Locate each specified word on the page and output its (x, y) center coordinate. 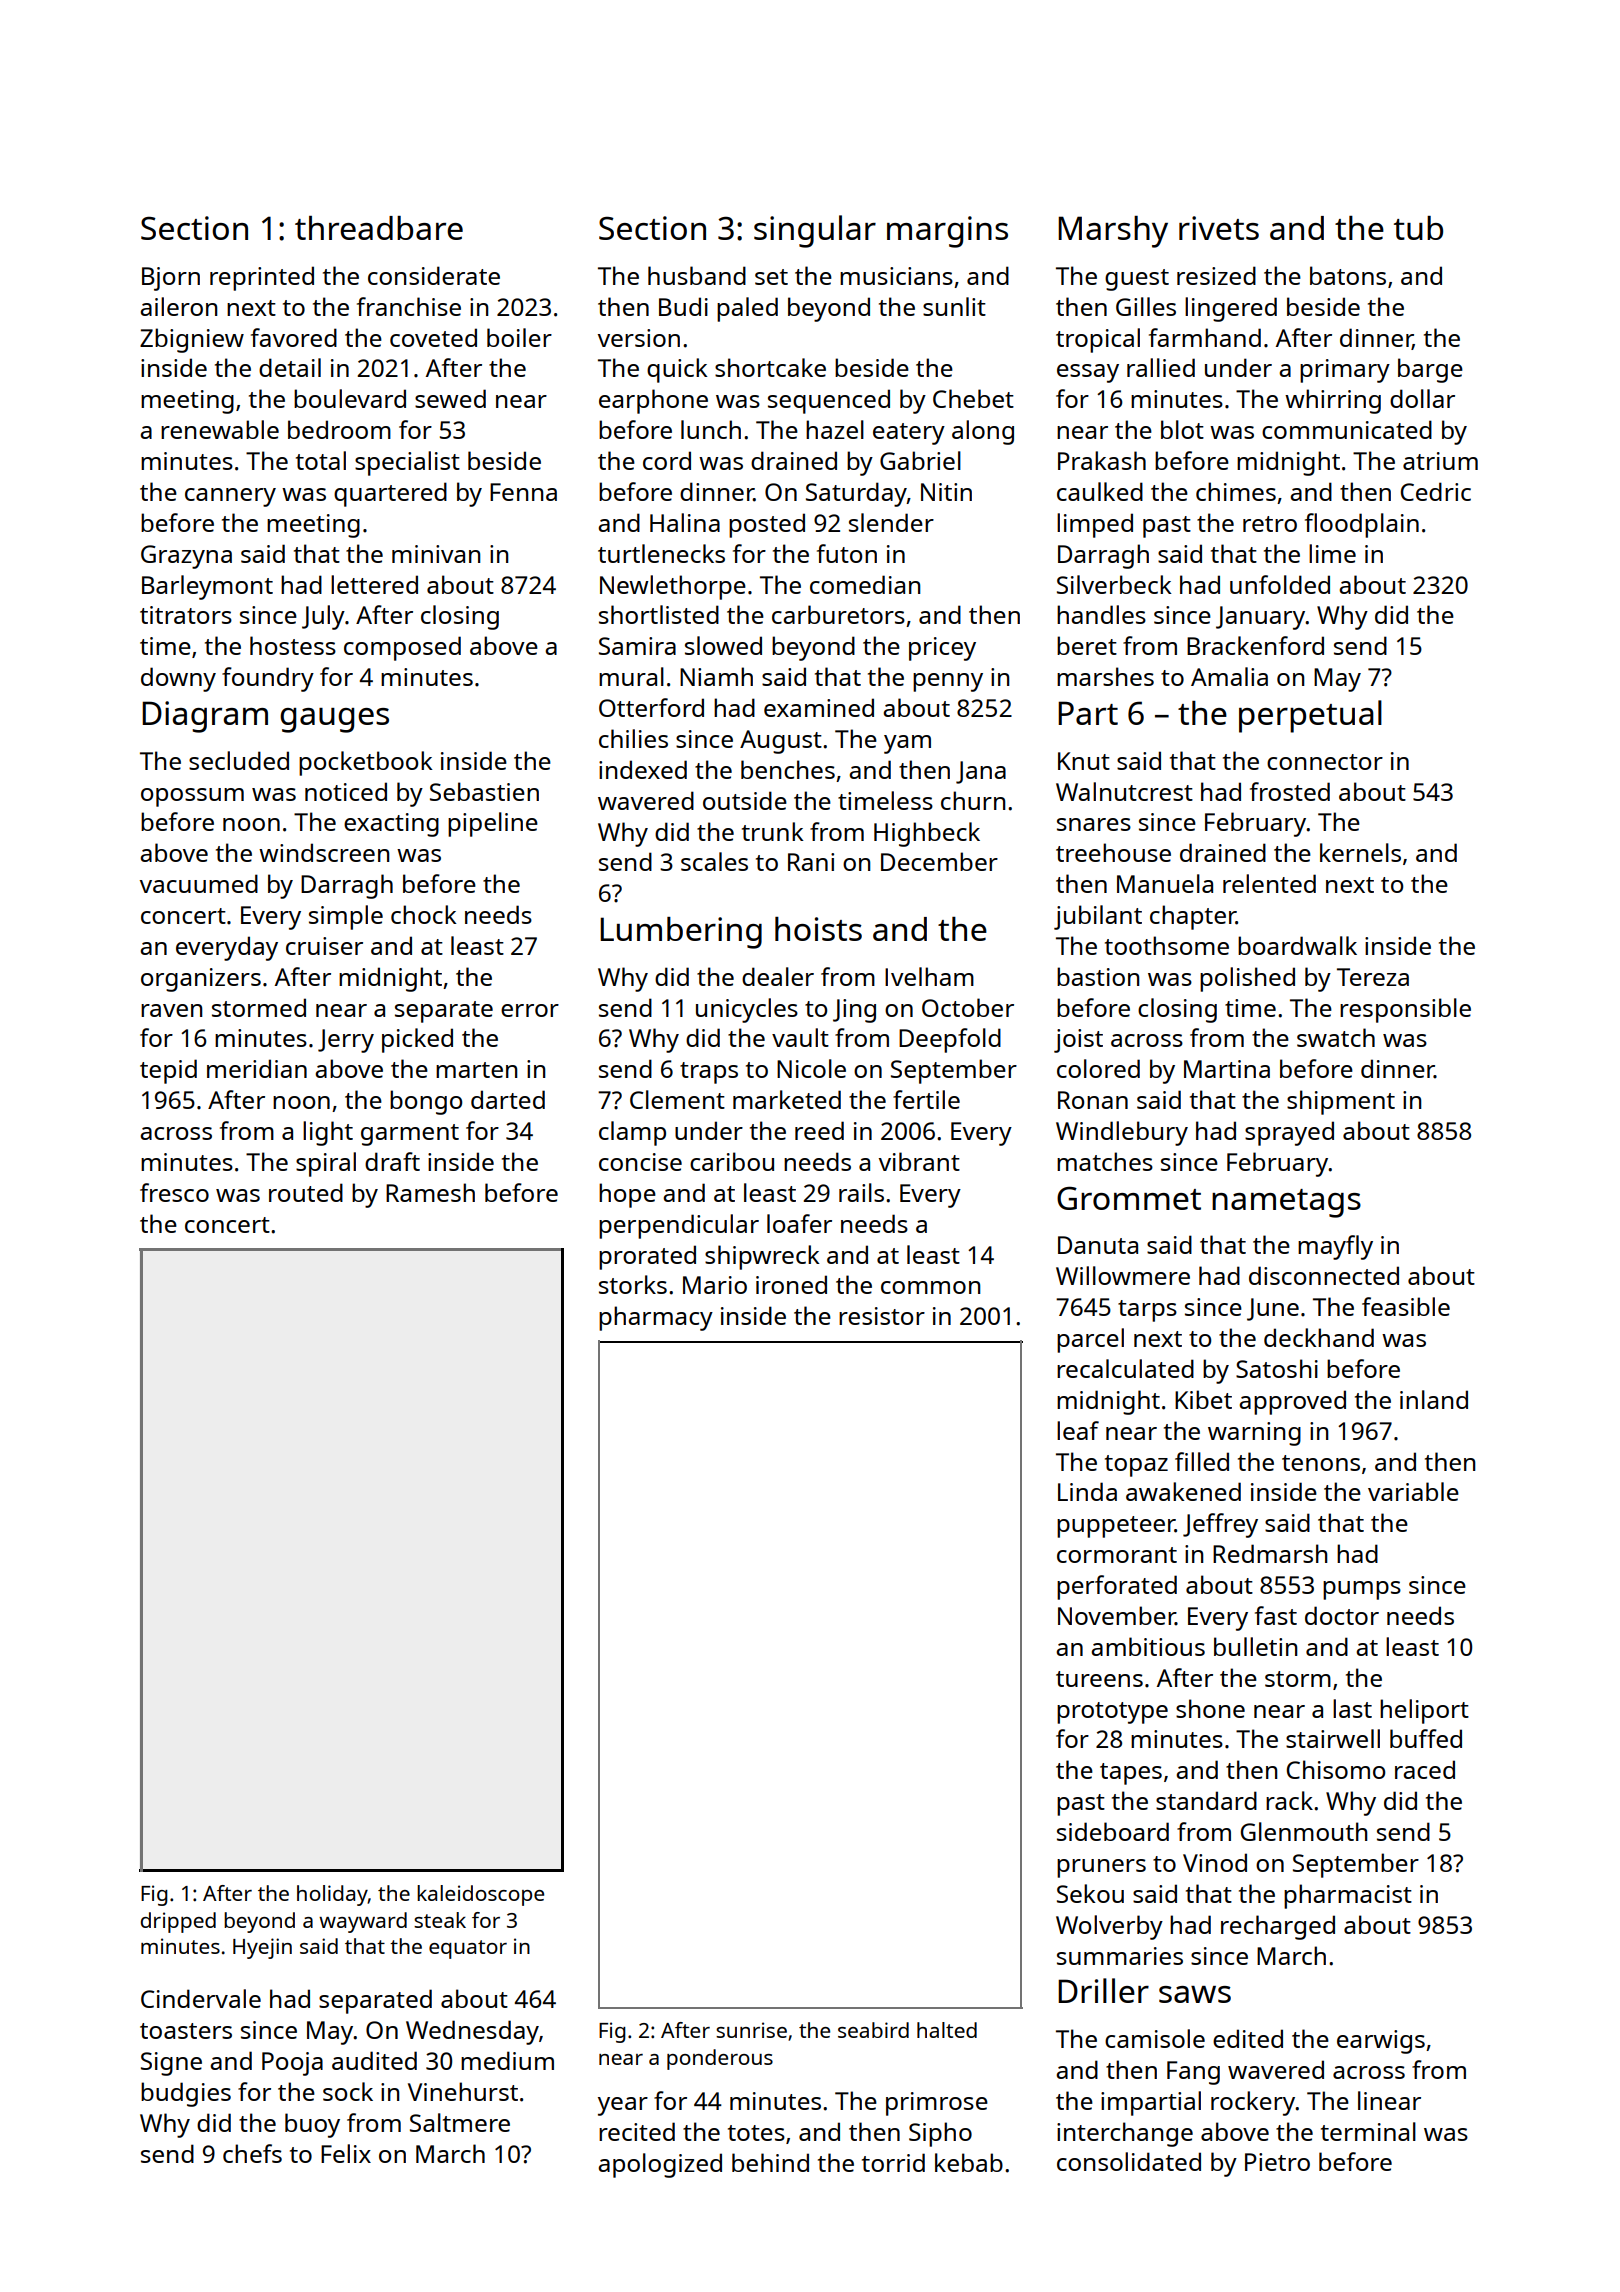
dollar (1422, 398)
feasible (1406, 1306)
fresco (174, 1192)
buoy (312, 2125)
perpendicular (679, 1226)
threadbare (379, 228)
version (639, 338)
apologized (660, 2165)
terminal (1368, 2131)
